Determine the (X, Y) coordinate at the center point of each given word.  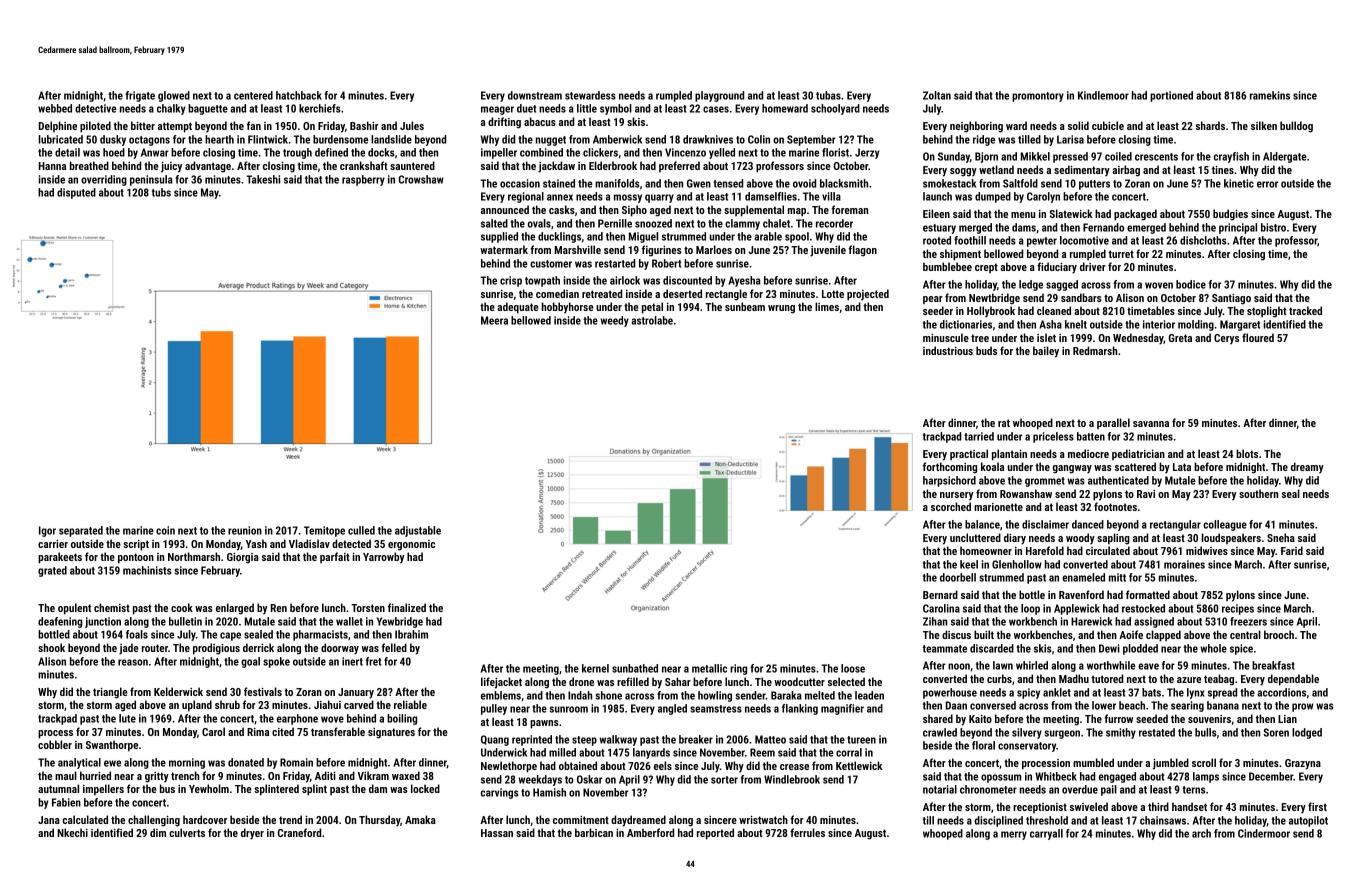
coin (165, 530)
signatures (391, 733)
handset (1189, 806)
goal (250, 662)
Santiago (1231, 299)
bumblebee (947, 266)
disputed (76, 193)
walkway (618, 740)
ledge (1031, 285)
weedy (615, 321)
